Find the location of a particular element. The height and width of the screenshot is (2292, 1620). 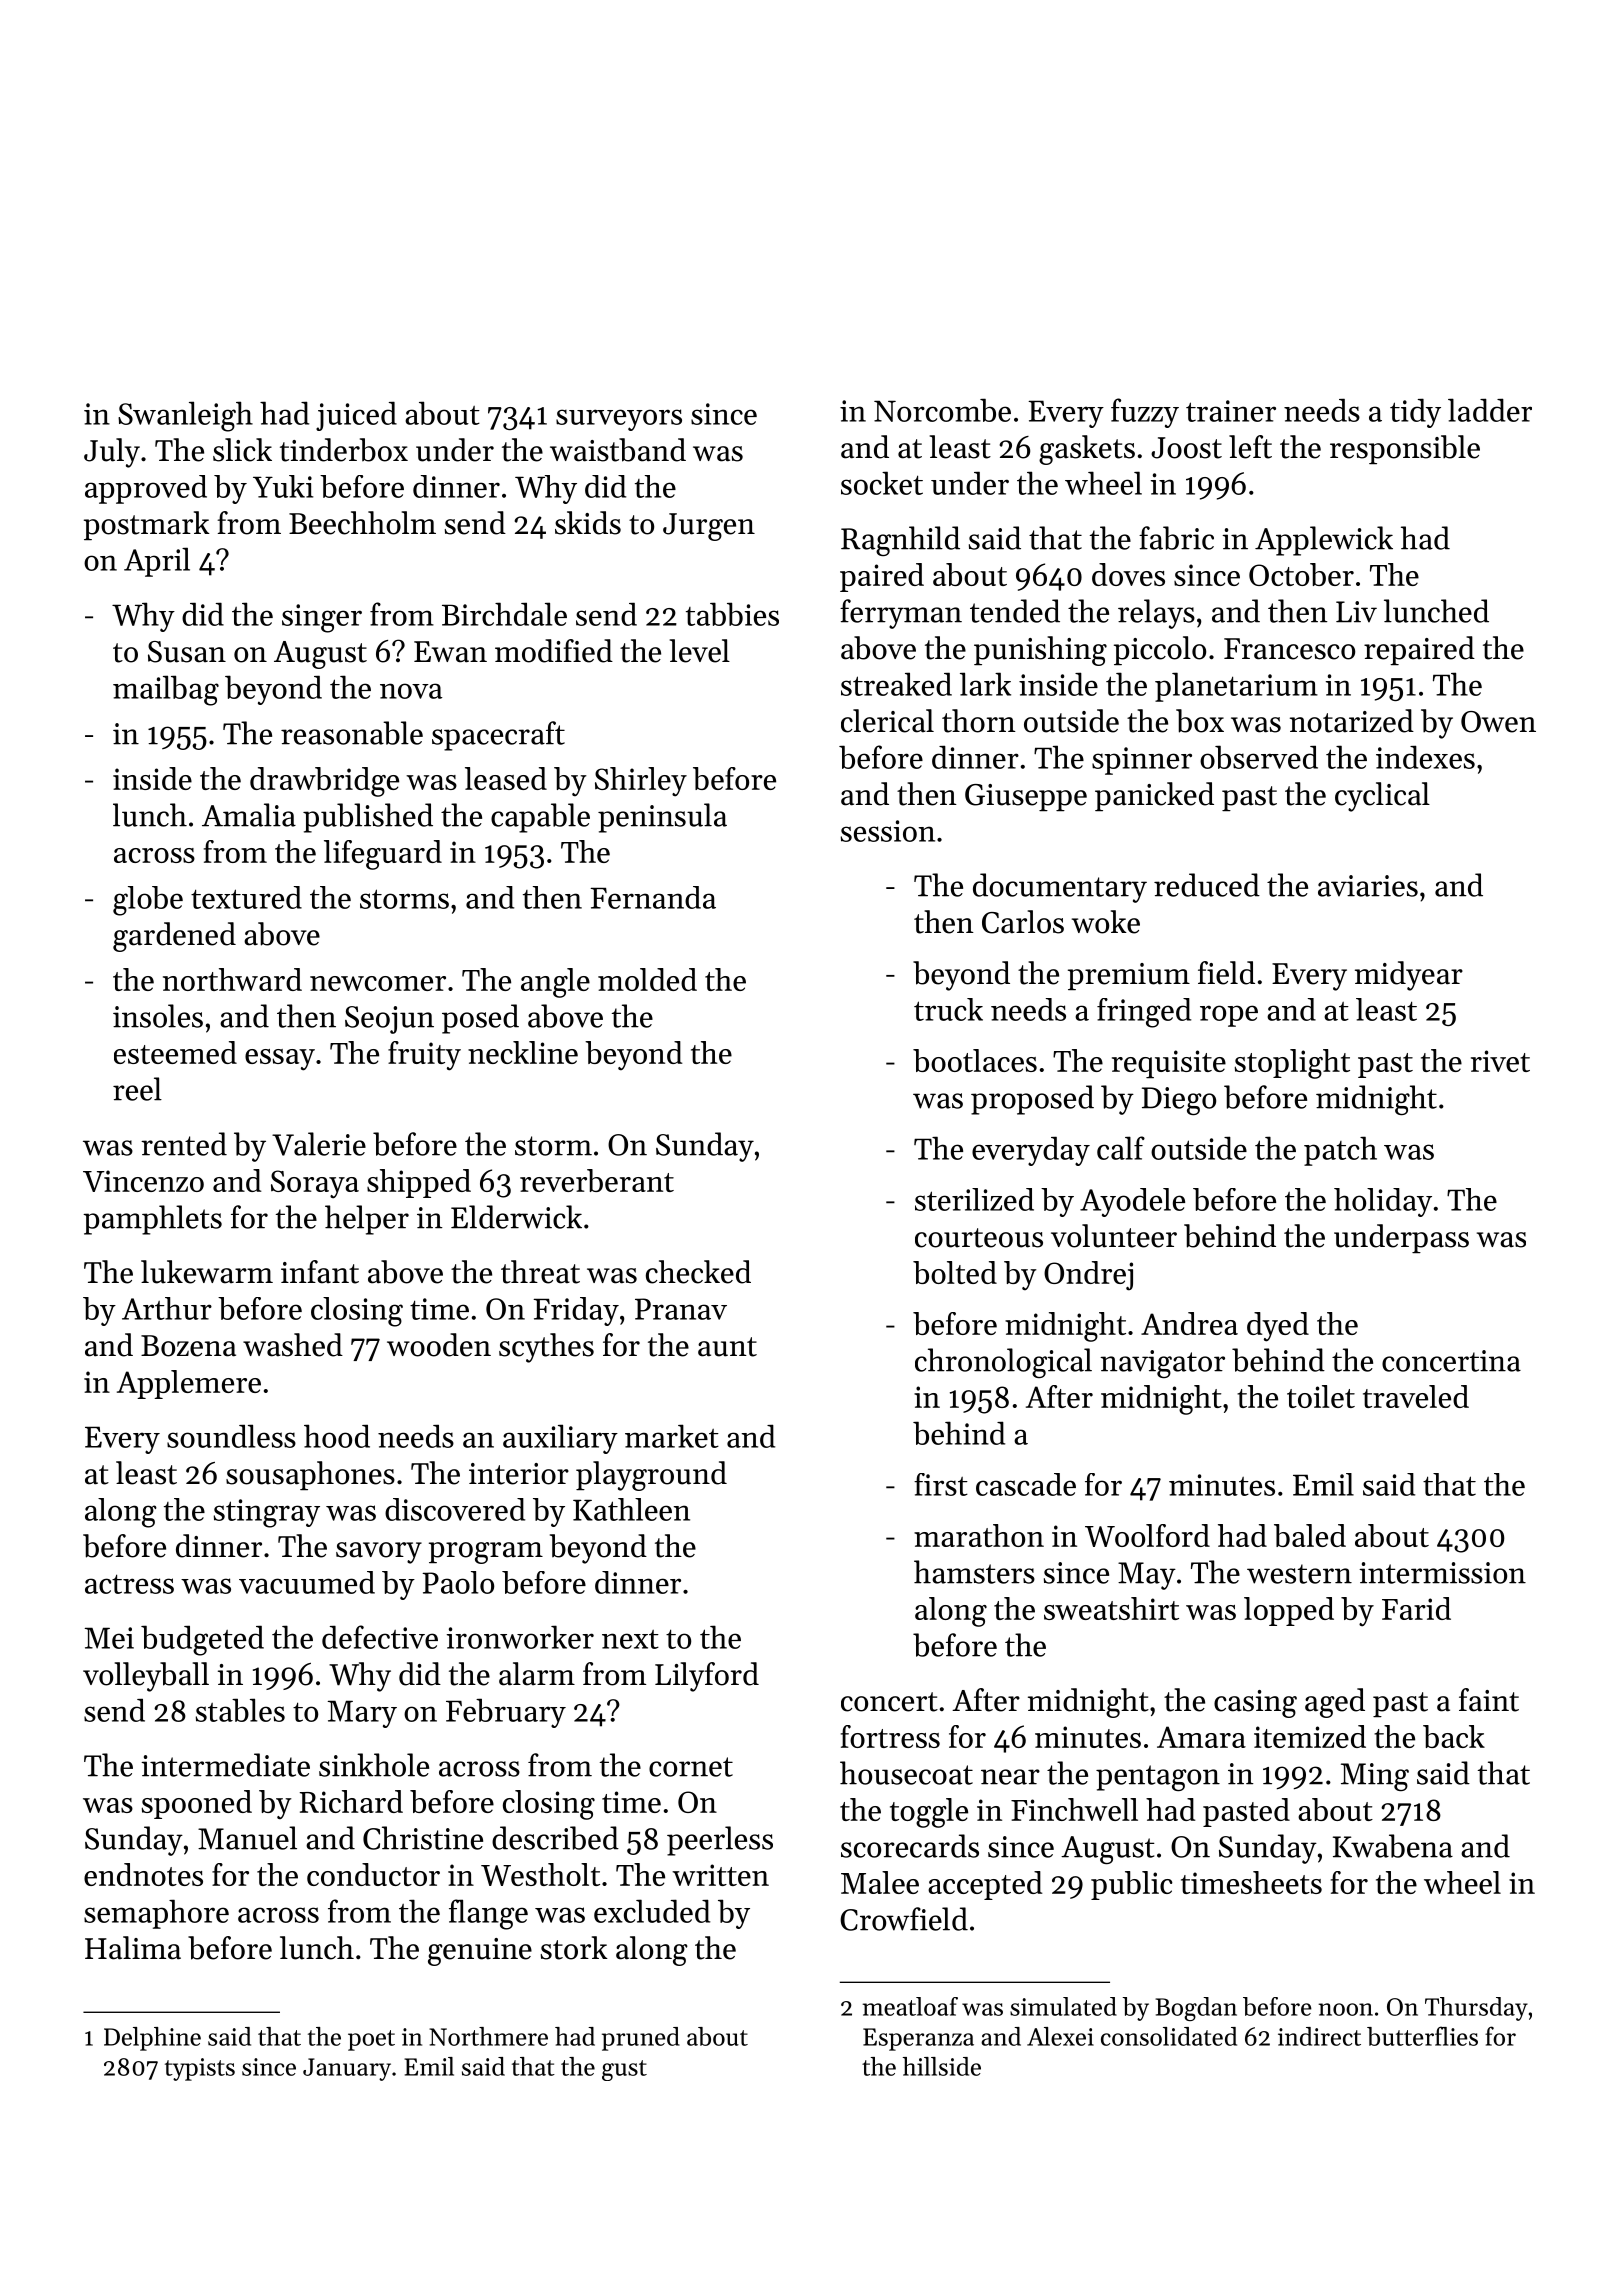

chronological is located at coordinates (1003, 1363).
